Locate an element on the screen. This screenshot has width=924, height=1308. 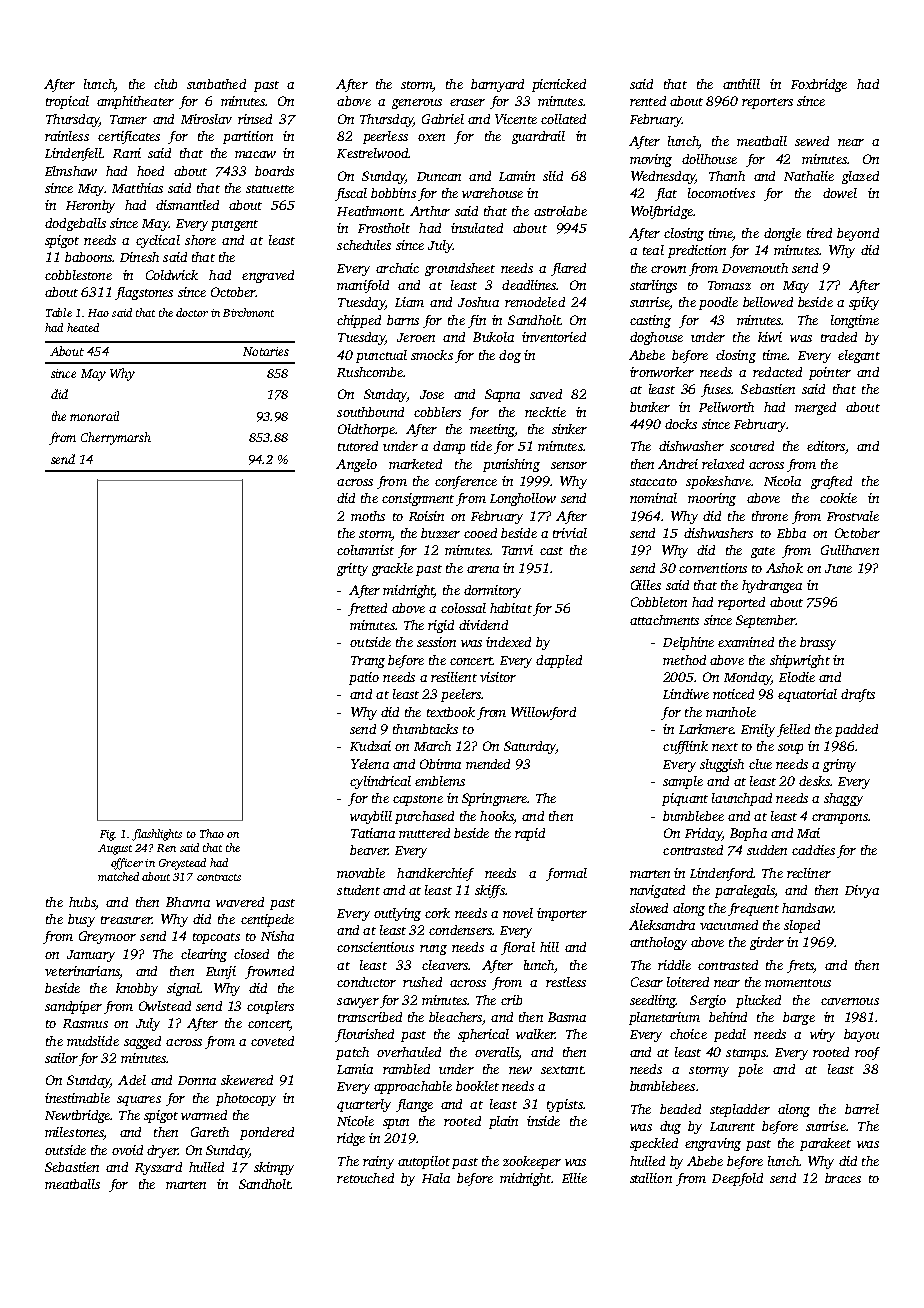
reporters is located at coordinates (767, 103).
